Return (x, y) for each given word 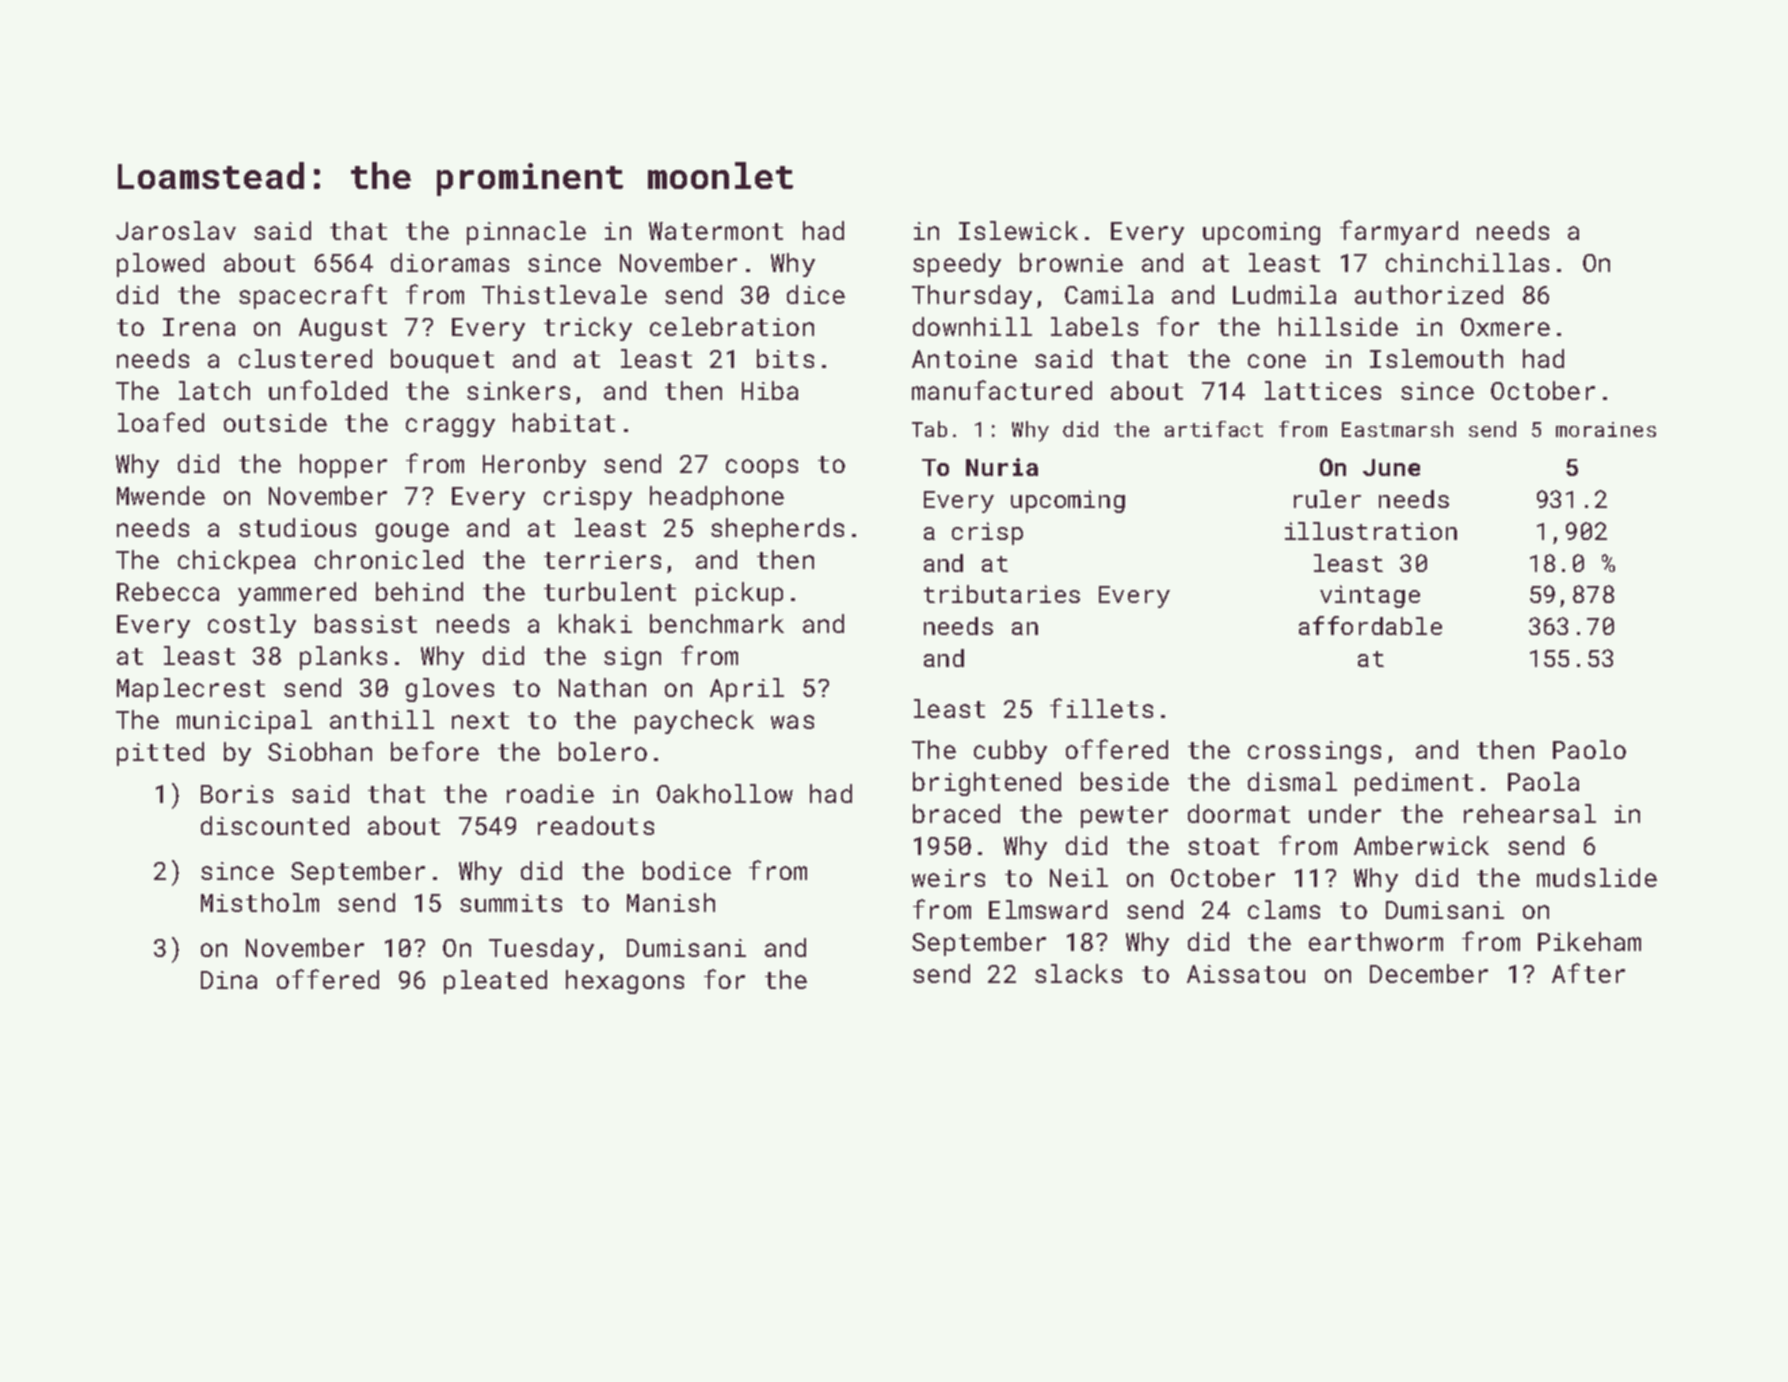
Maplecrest (191, 690)
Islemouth (1436, 358)
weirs (948, 878)
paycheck (694, 722)
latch (214, 390)
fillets (1101, 708)
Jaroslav (176, 230)
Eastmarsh (1397, 429)
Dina (229, 980)
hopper (343, 466)
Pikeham (1589, 941)
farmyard (1399, 232)
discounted (275, 825)
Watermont (716, 231)
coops (762, 468)
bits (785, 358)
